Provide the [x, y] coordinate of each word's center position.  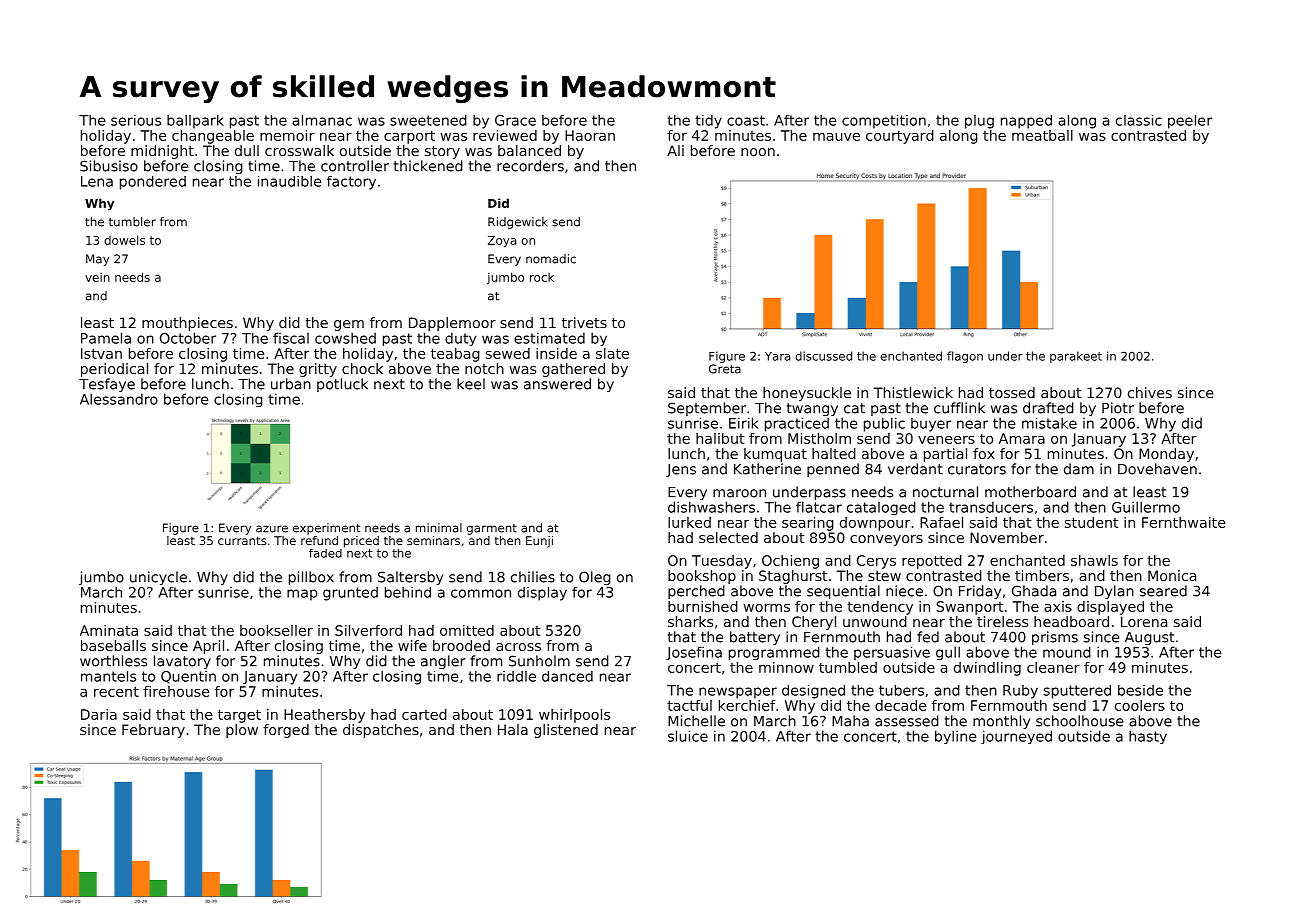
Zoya [502, 241]
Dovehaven [1157, 469]
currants [242, 540]
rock [542, 277]
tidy [709, 122]
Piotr [1118, 408]
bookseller [276, 630]
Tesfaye [107, 385]
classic [1139, 120]
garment [492, 529]
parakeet [1076, 357]
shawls [1094, 560]
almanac [322, 120]
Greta [725, 369]
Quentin [188, 677]
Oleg [595, 578]
